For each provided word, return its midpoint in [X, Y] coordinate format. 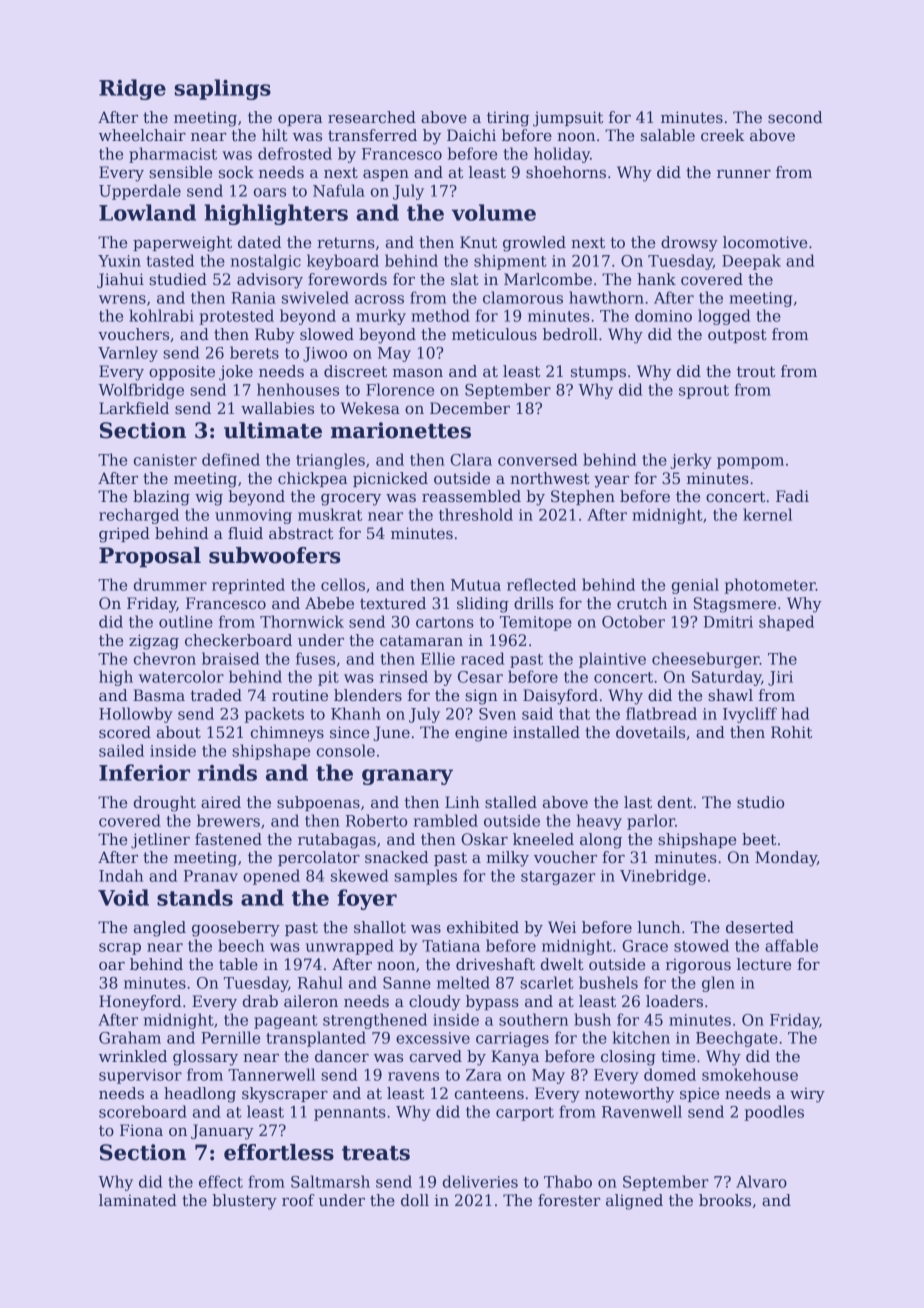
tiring [508, 119]
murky [381, 317]
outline [186, 621]
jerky [691, 461]
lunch [659, 927]
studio [760, 802]
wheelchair [142, 135]
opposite [182, 372]
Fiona [141, 1130]
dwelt [562, 964]
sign [481, 697]
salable [668, 135]
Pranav [211, 876]
